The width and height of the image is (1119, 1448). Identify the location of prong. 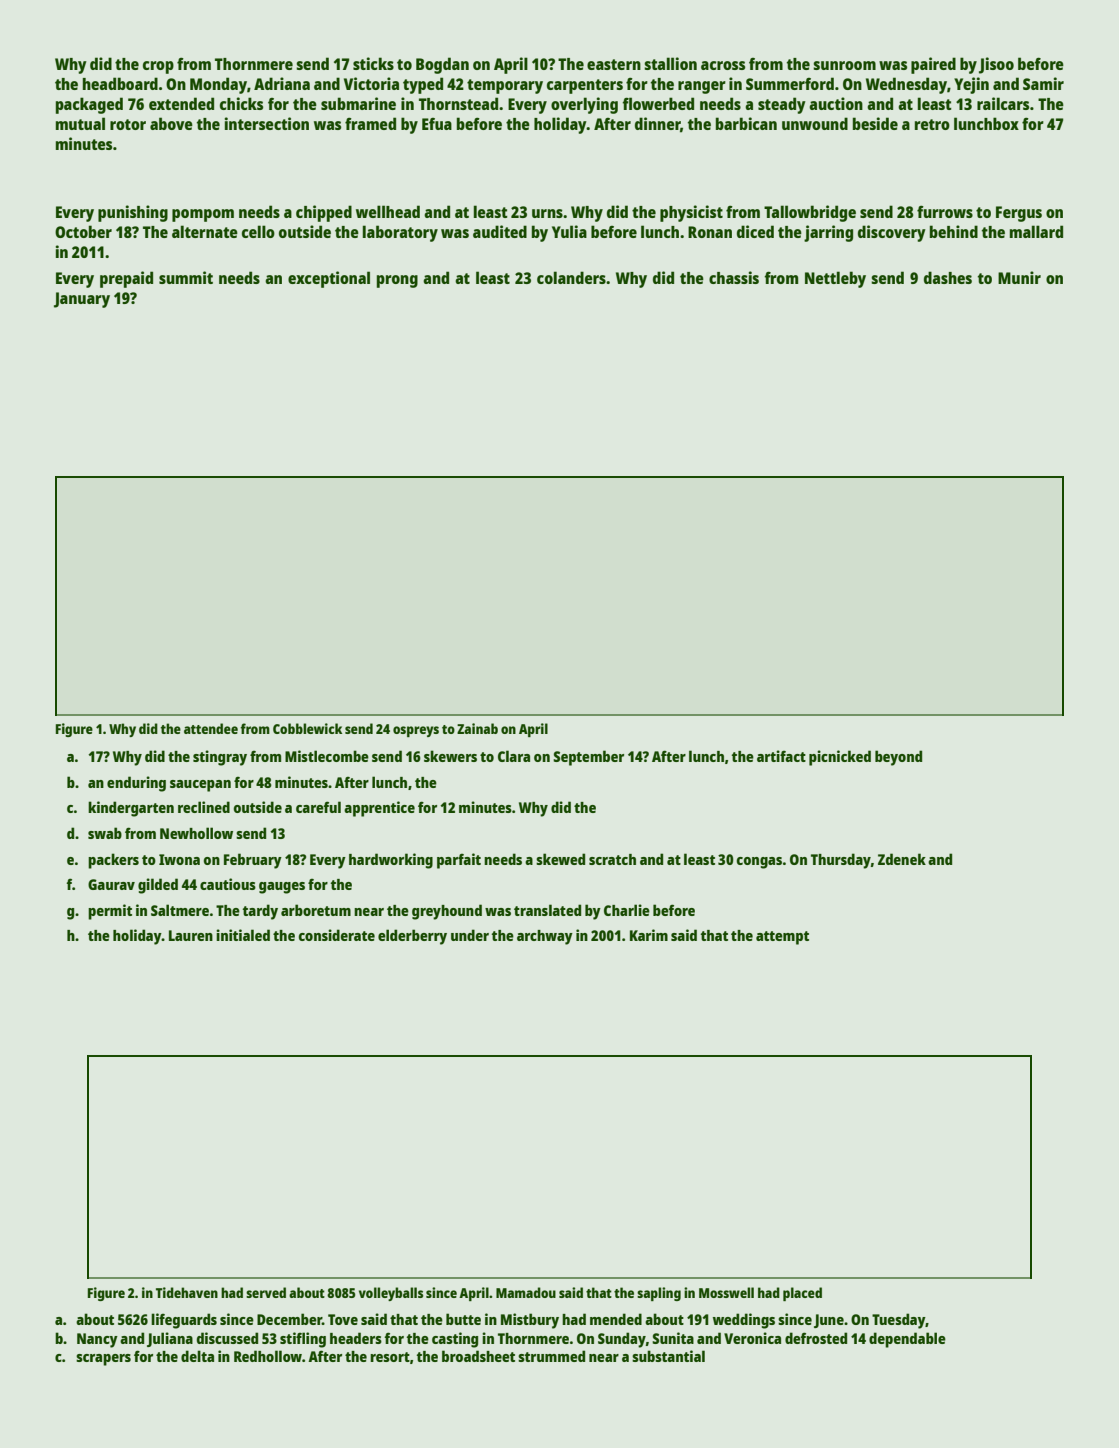
(397, 281).
